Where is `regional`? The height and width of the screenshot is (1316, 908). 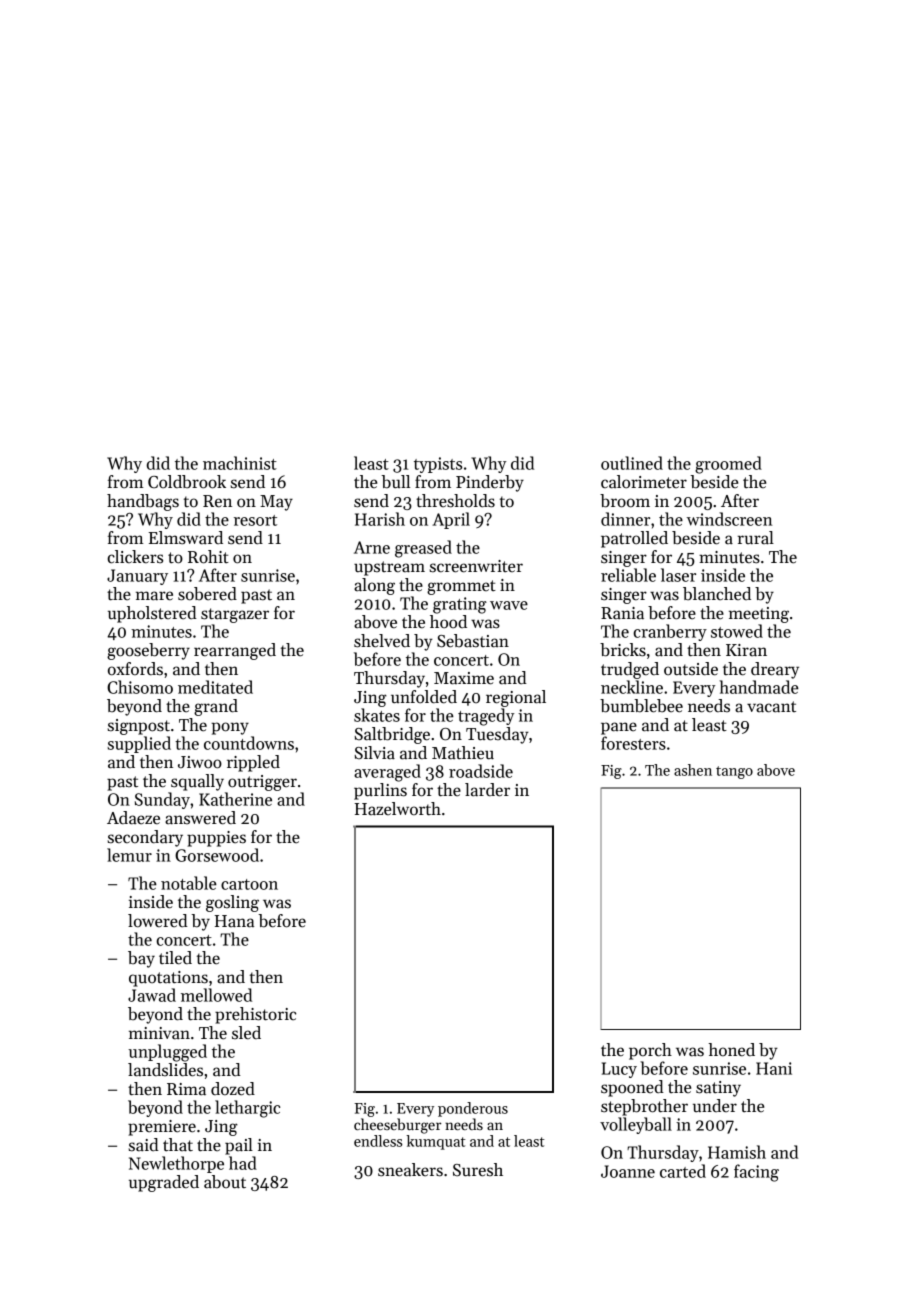 regional is located at coordinates (516, 698).
